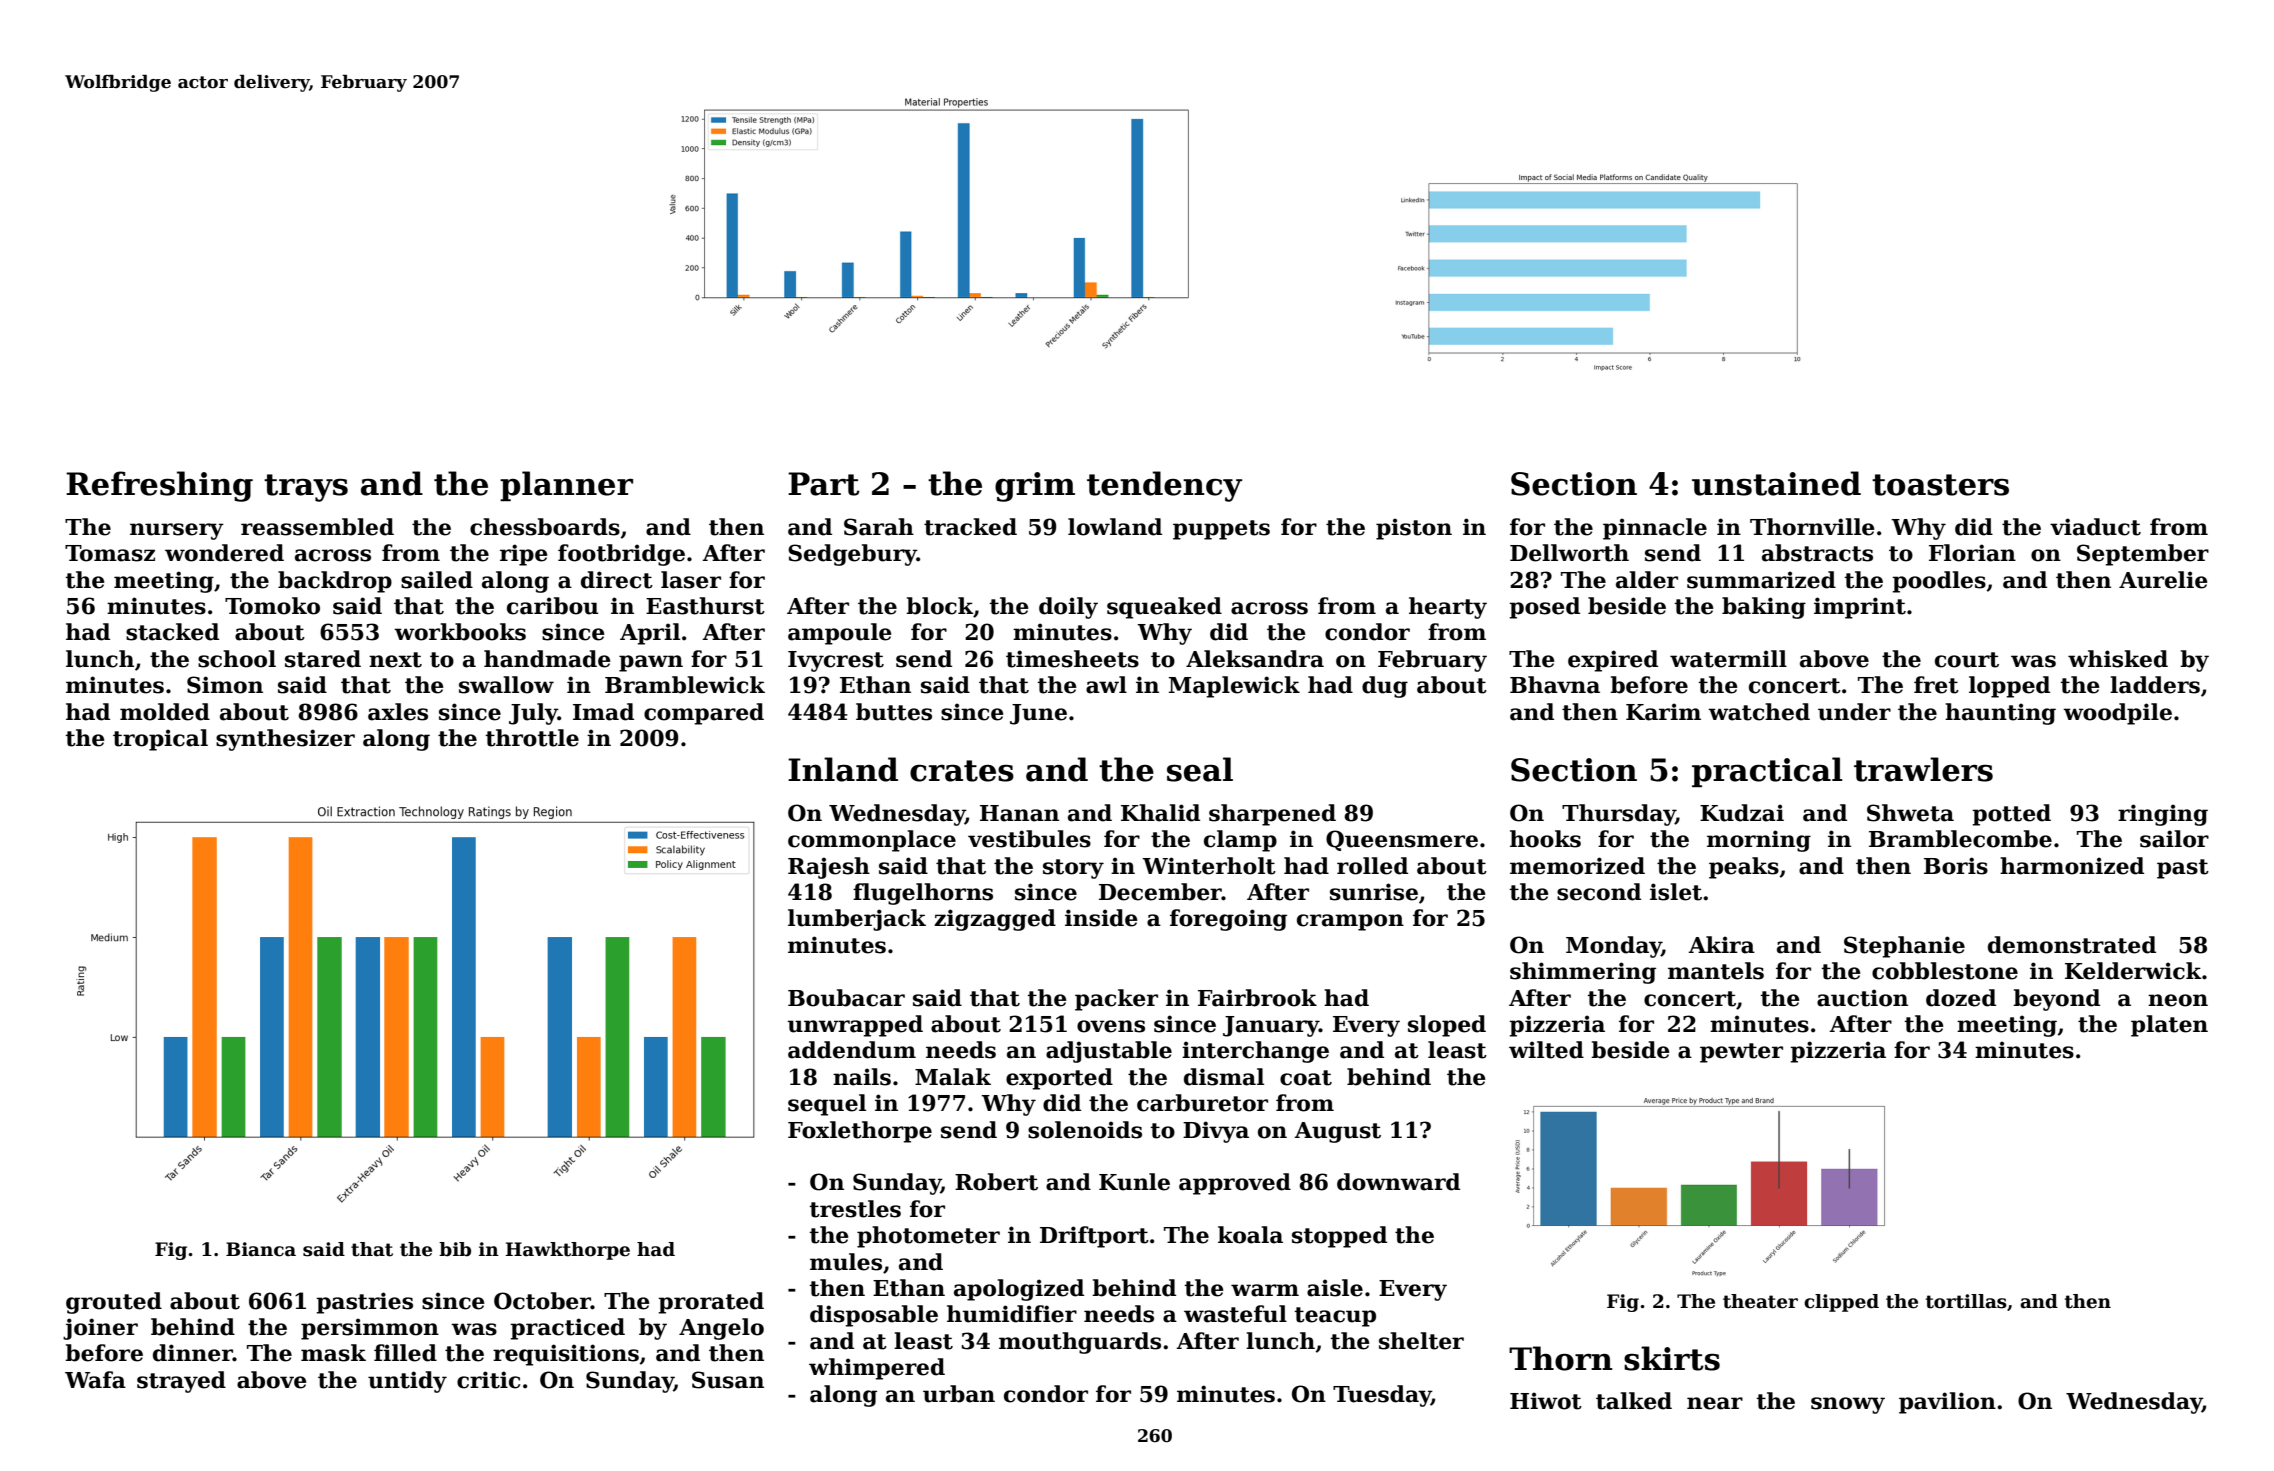  I want to click on Bianca, so click(261, 1249).
